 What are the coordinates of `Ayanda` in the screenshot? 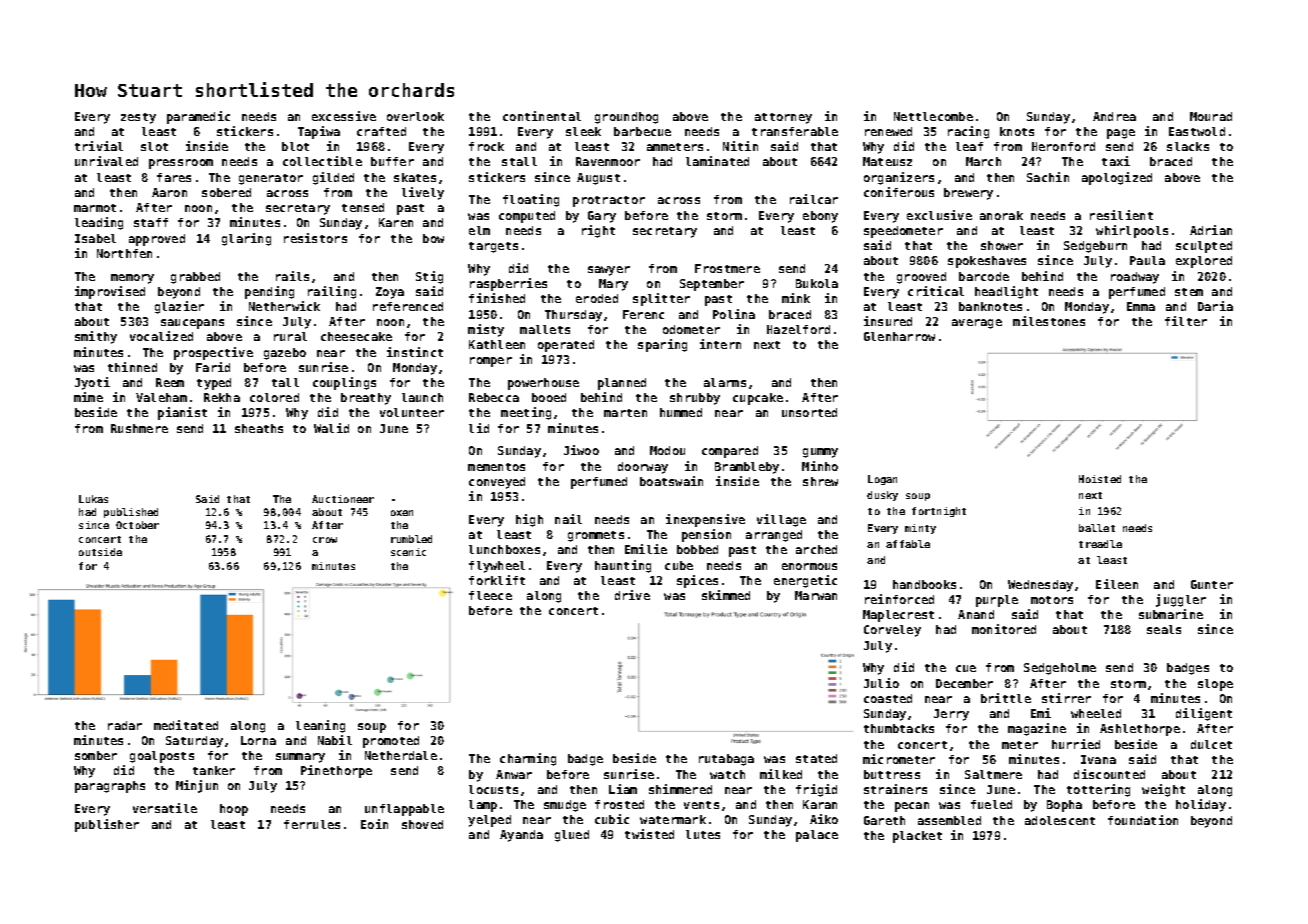 It's located at (521, 836).
